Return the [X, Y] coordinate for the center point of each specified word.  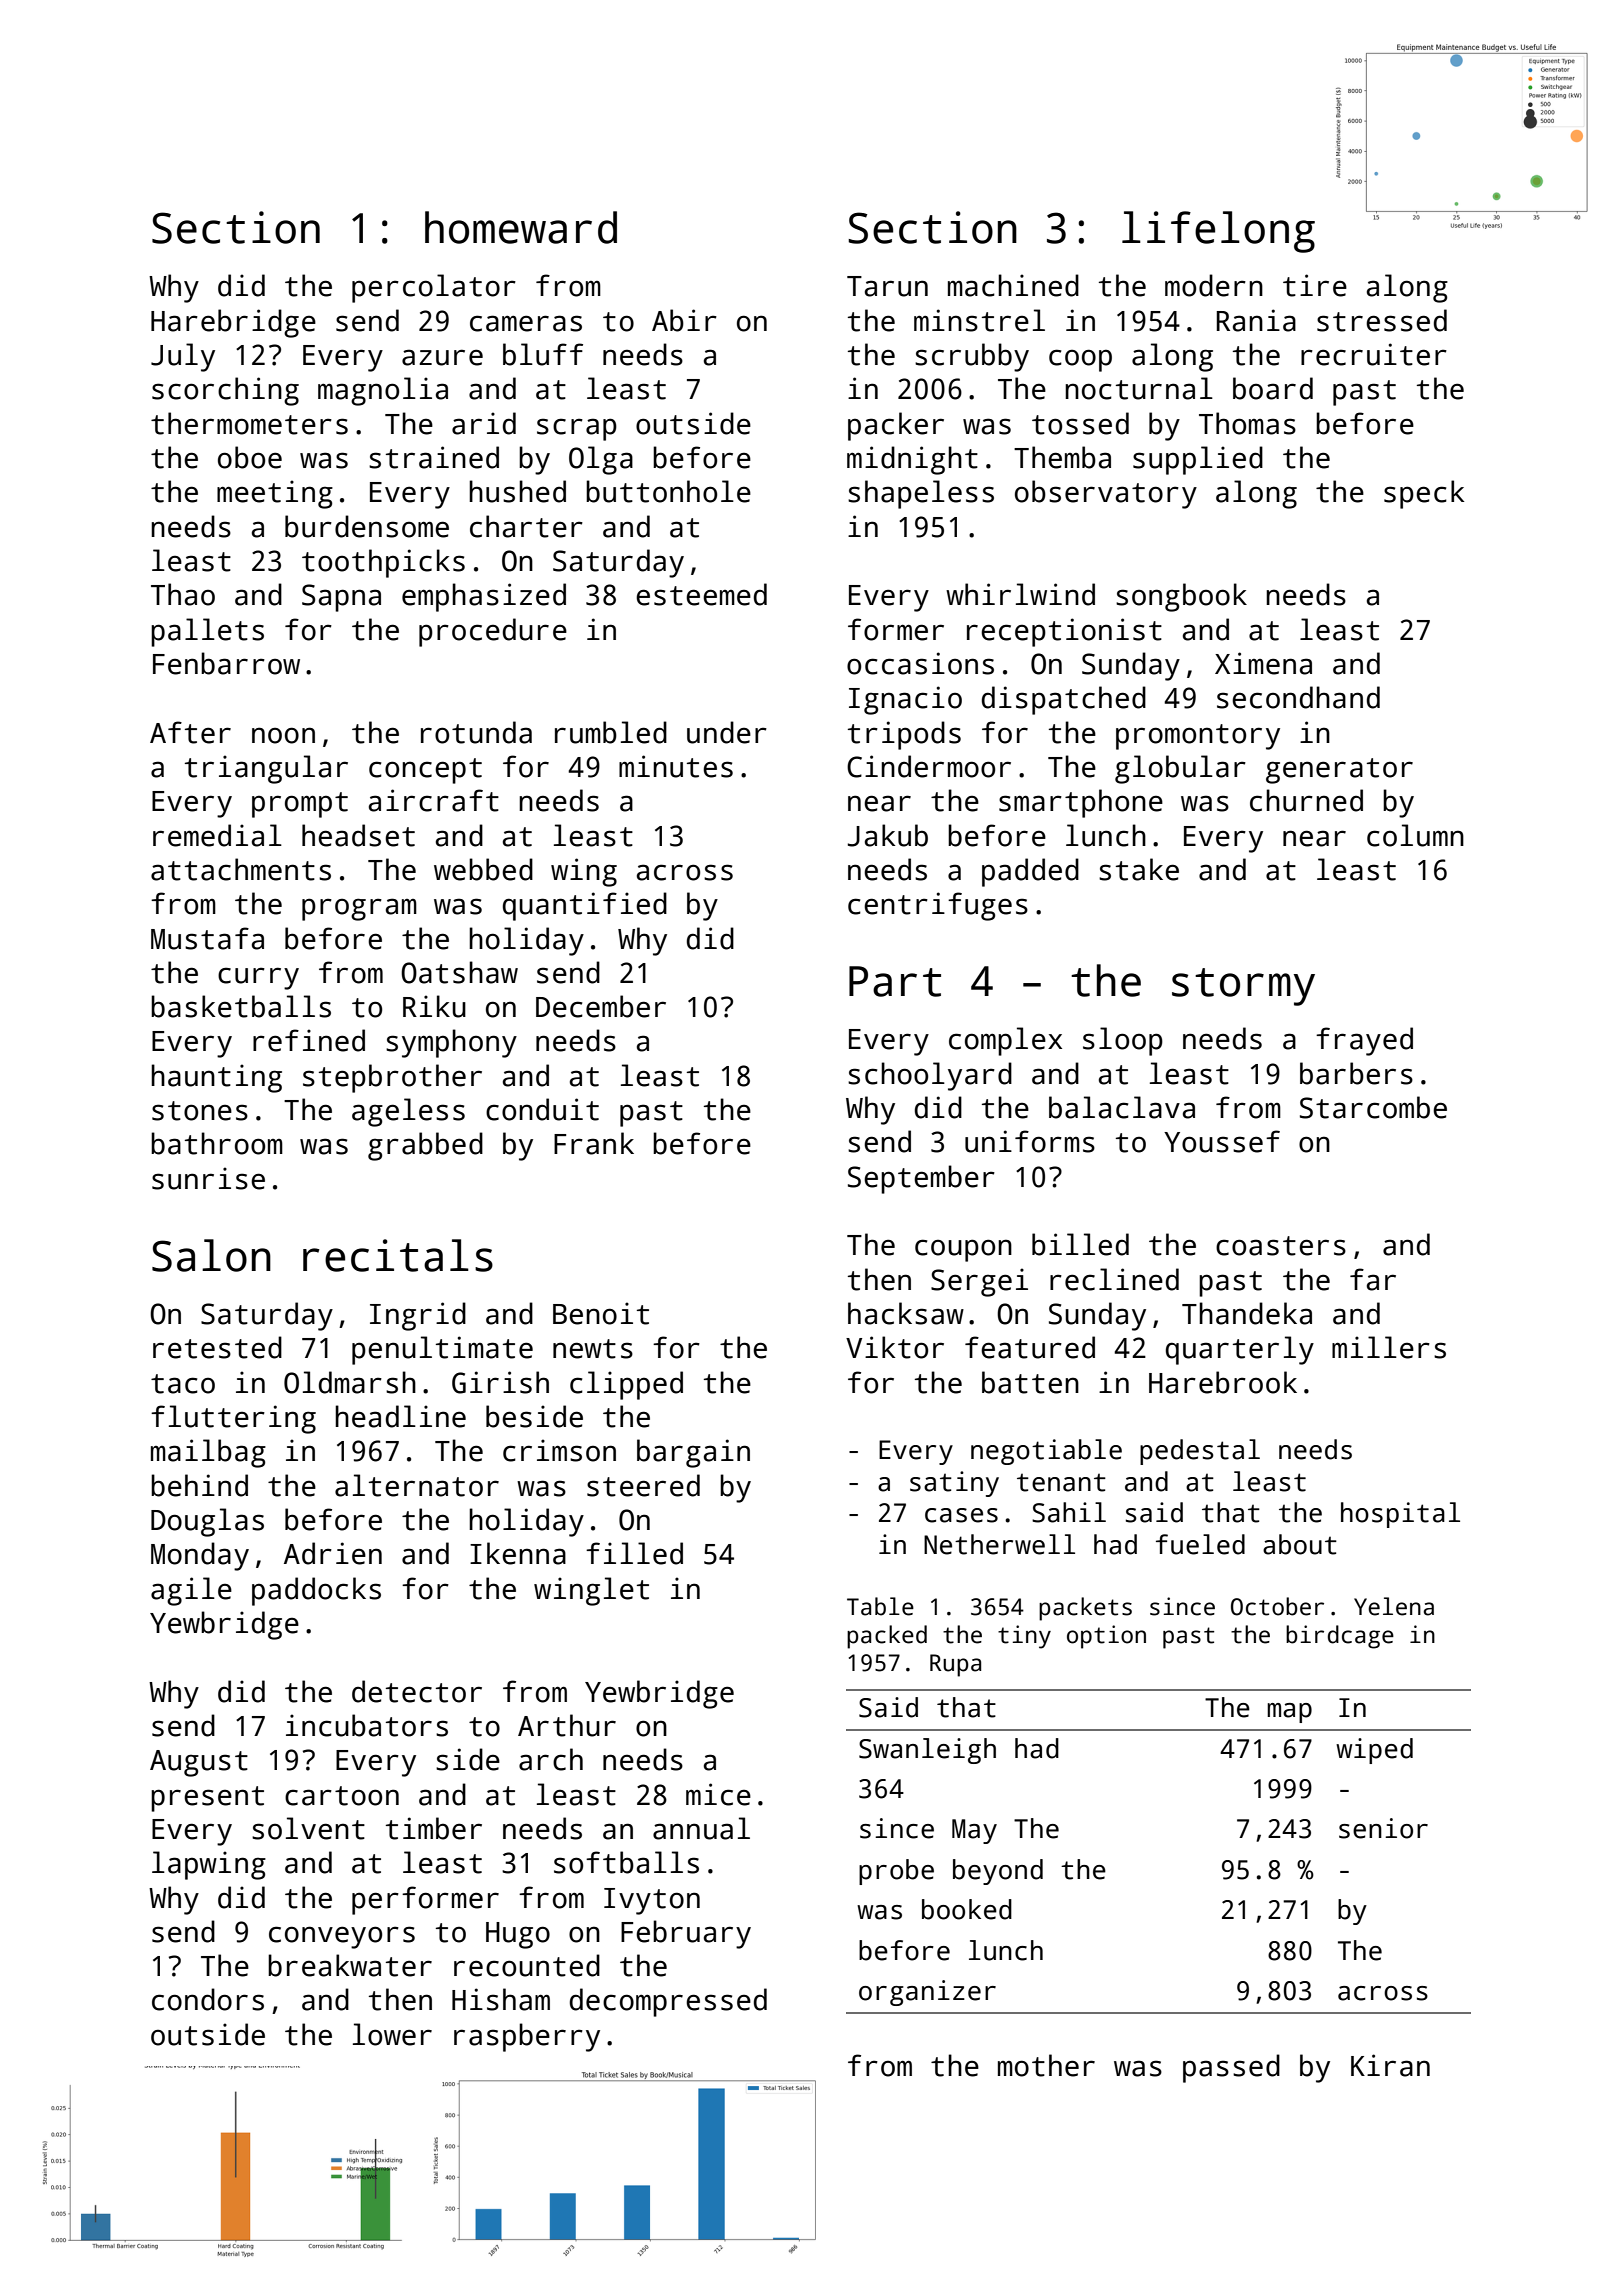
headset [358, 835]
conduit [542, 1109]
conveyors [342, 1937]
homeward [521, 227]
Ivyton [652, 1901]
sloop [1123, 1041]
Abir [684, 320]
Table [880, 1606]
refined [309, 1040]
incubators [367, 1725]
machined [1013, 285]
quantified [585, 906]
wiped [1374, 1751]
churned [1306, 800]
